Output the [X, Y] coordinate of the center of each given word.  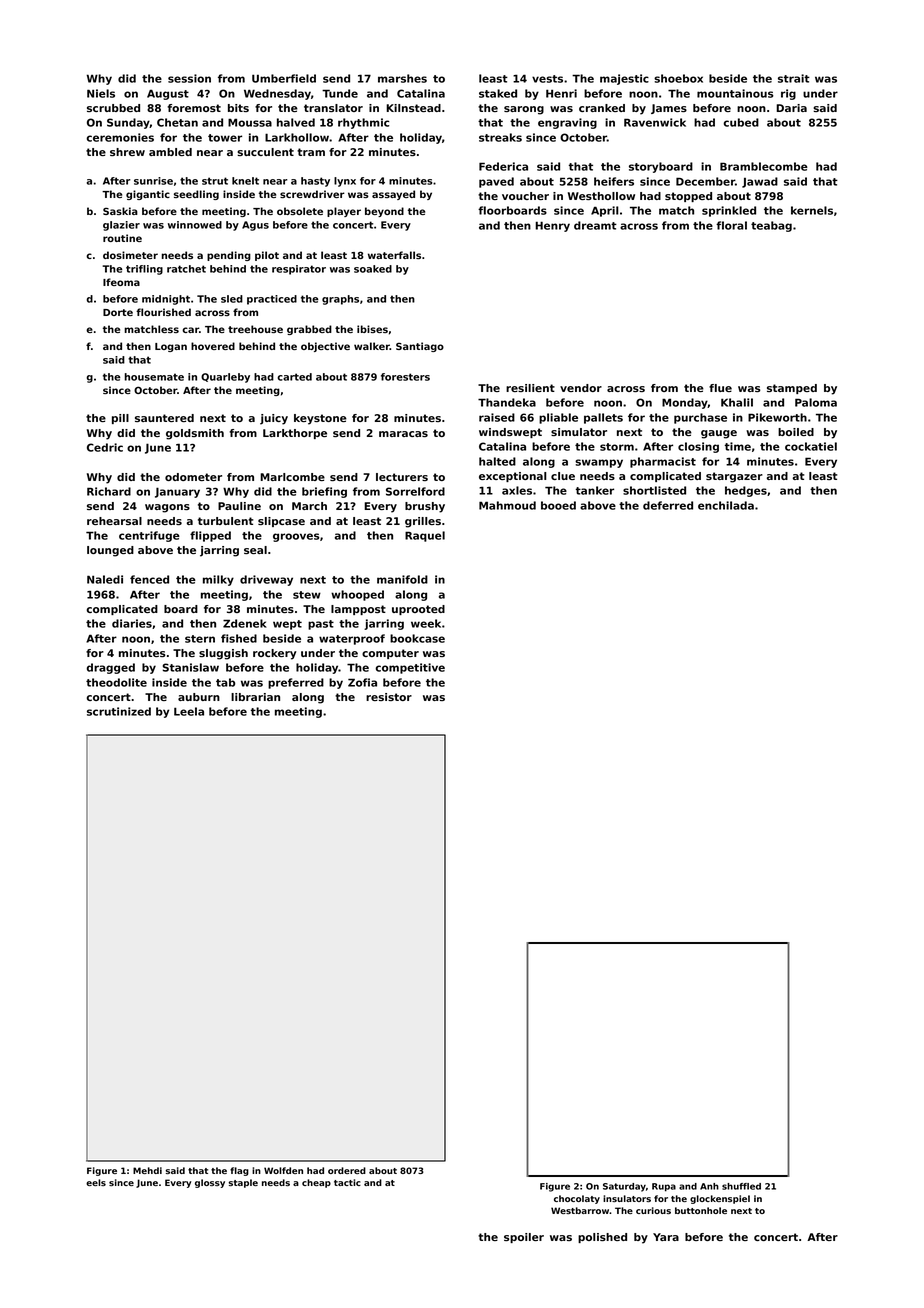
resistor [389, 697]
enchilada [726, 505]
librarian [255, 697]
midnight [166, 300]
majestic [624, 79]
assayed [393, 195]
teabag [771, 226]
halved [296, 122]
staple [243, 1183]
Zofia [362, 682]
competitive [410, 668]
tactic [347, 1182]
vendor [581, 388]
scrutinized [119, 711]
